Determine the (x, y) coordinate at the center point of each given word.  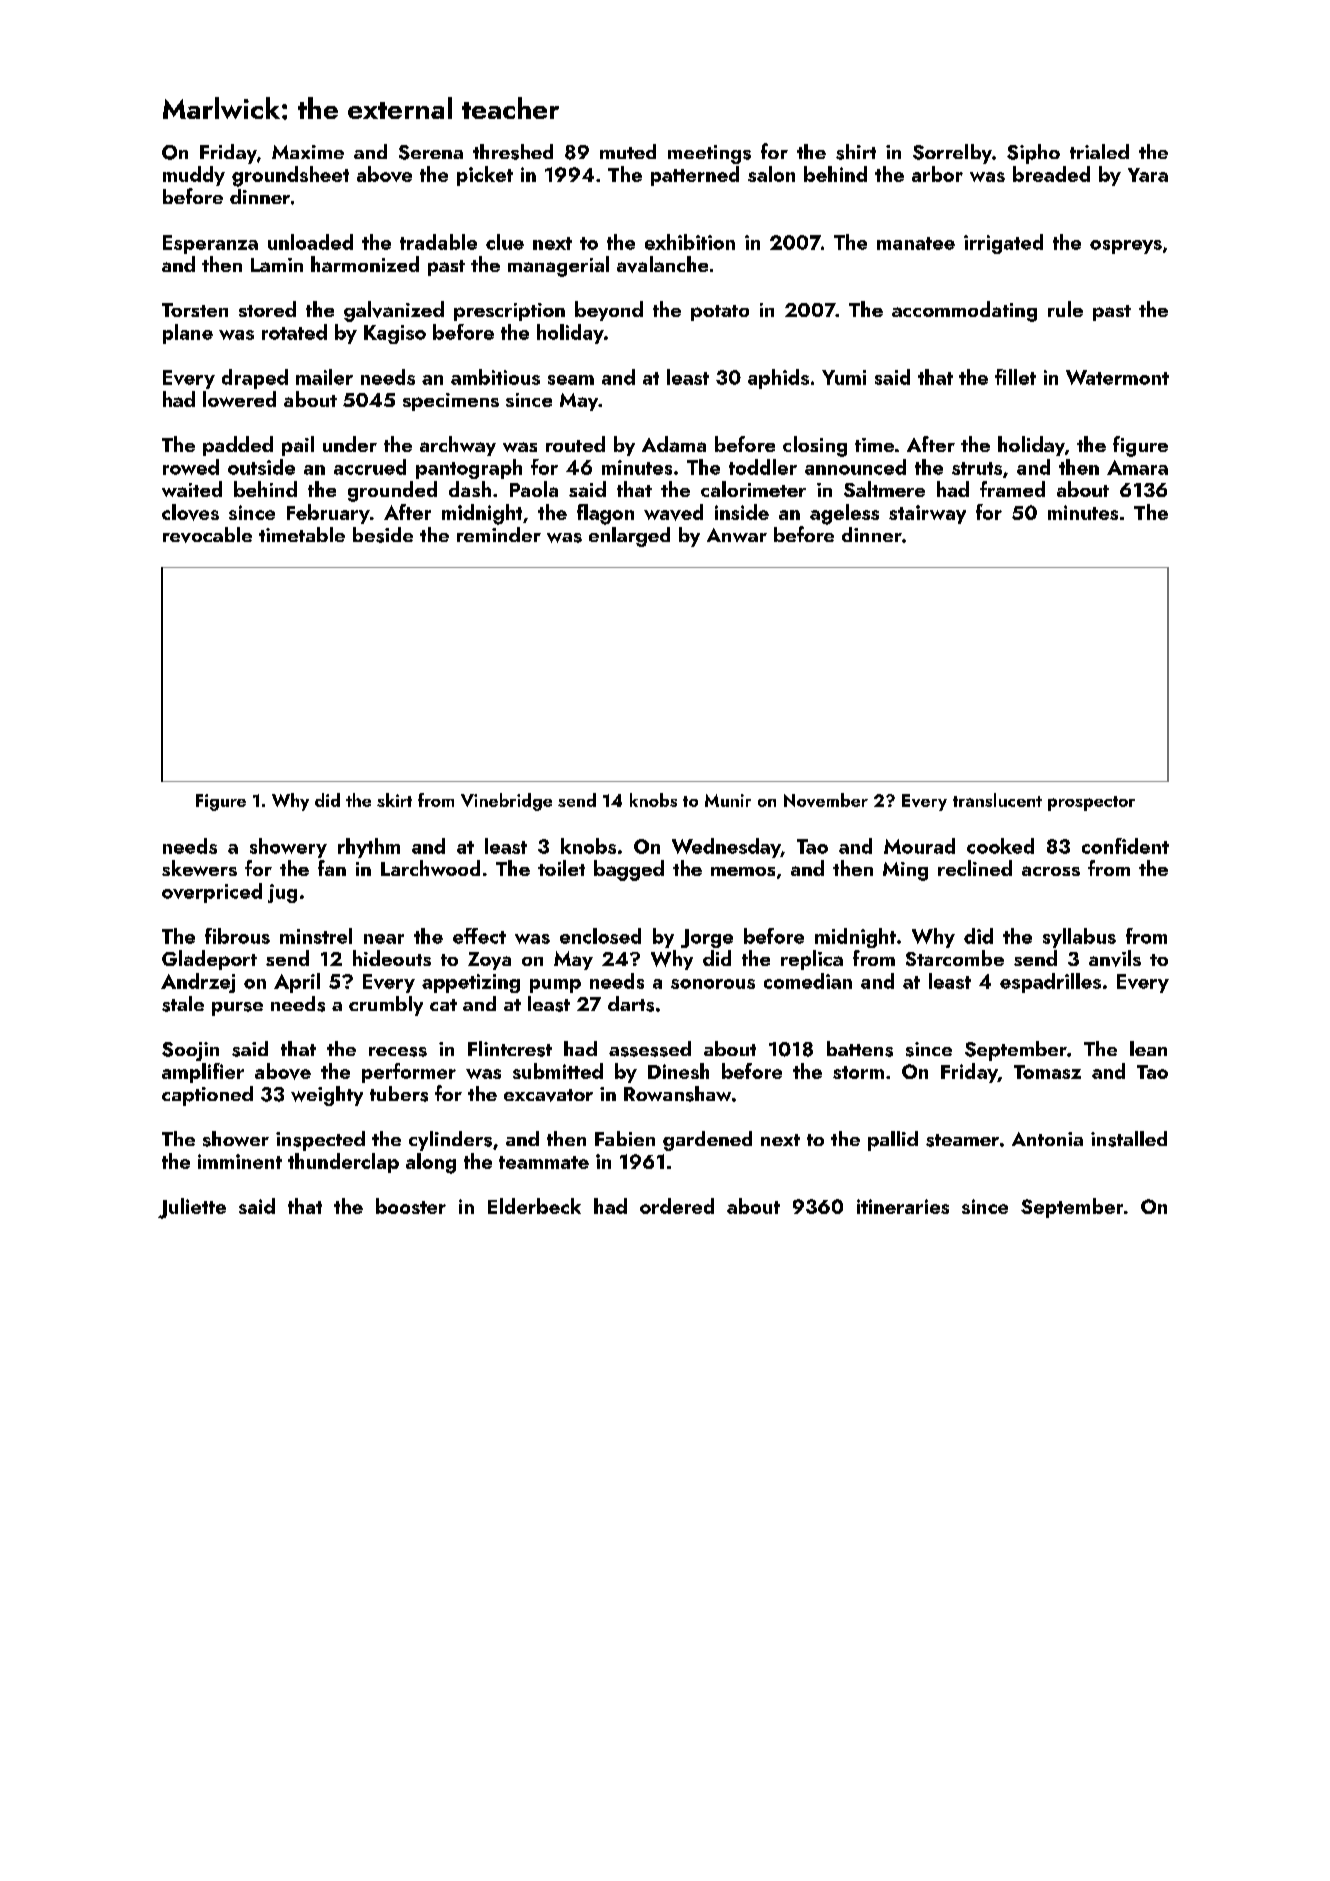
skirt (394, 800)
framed (1012, 489)
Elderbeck (534, 1206)
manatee (916, 243)
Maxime (308, 152)
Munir (728, 800)
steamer (962, 1140)
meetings (709, 154)
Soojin (190, 1051)
